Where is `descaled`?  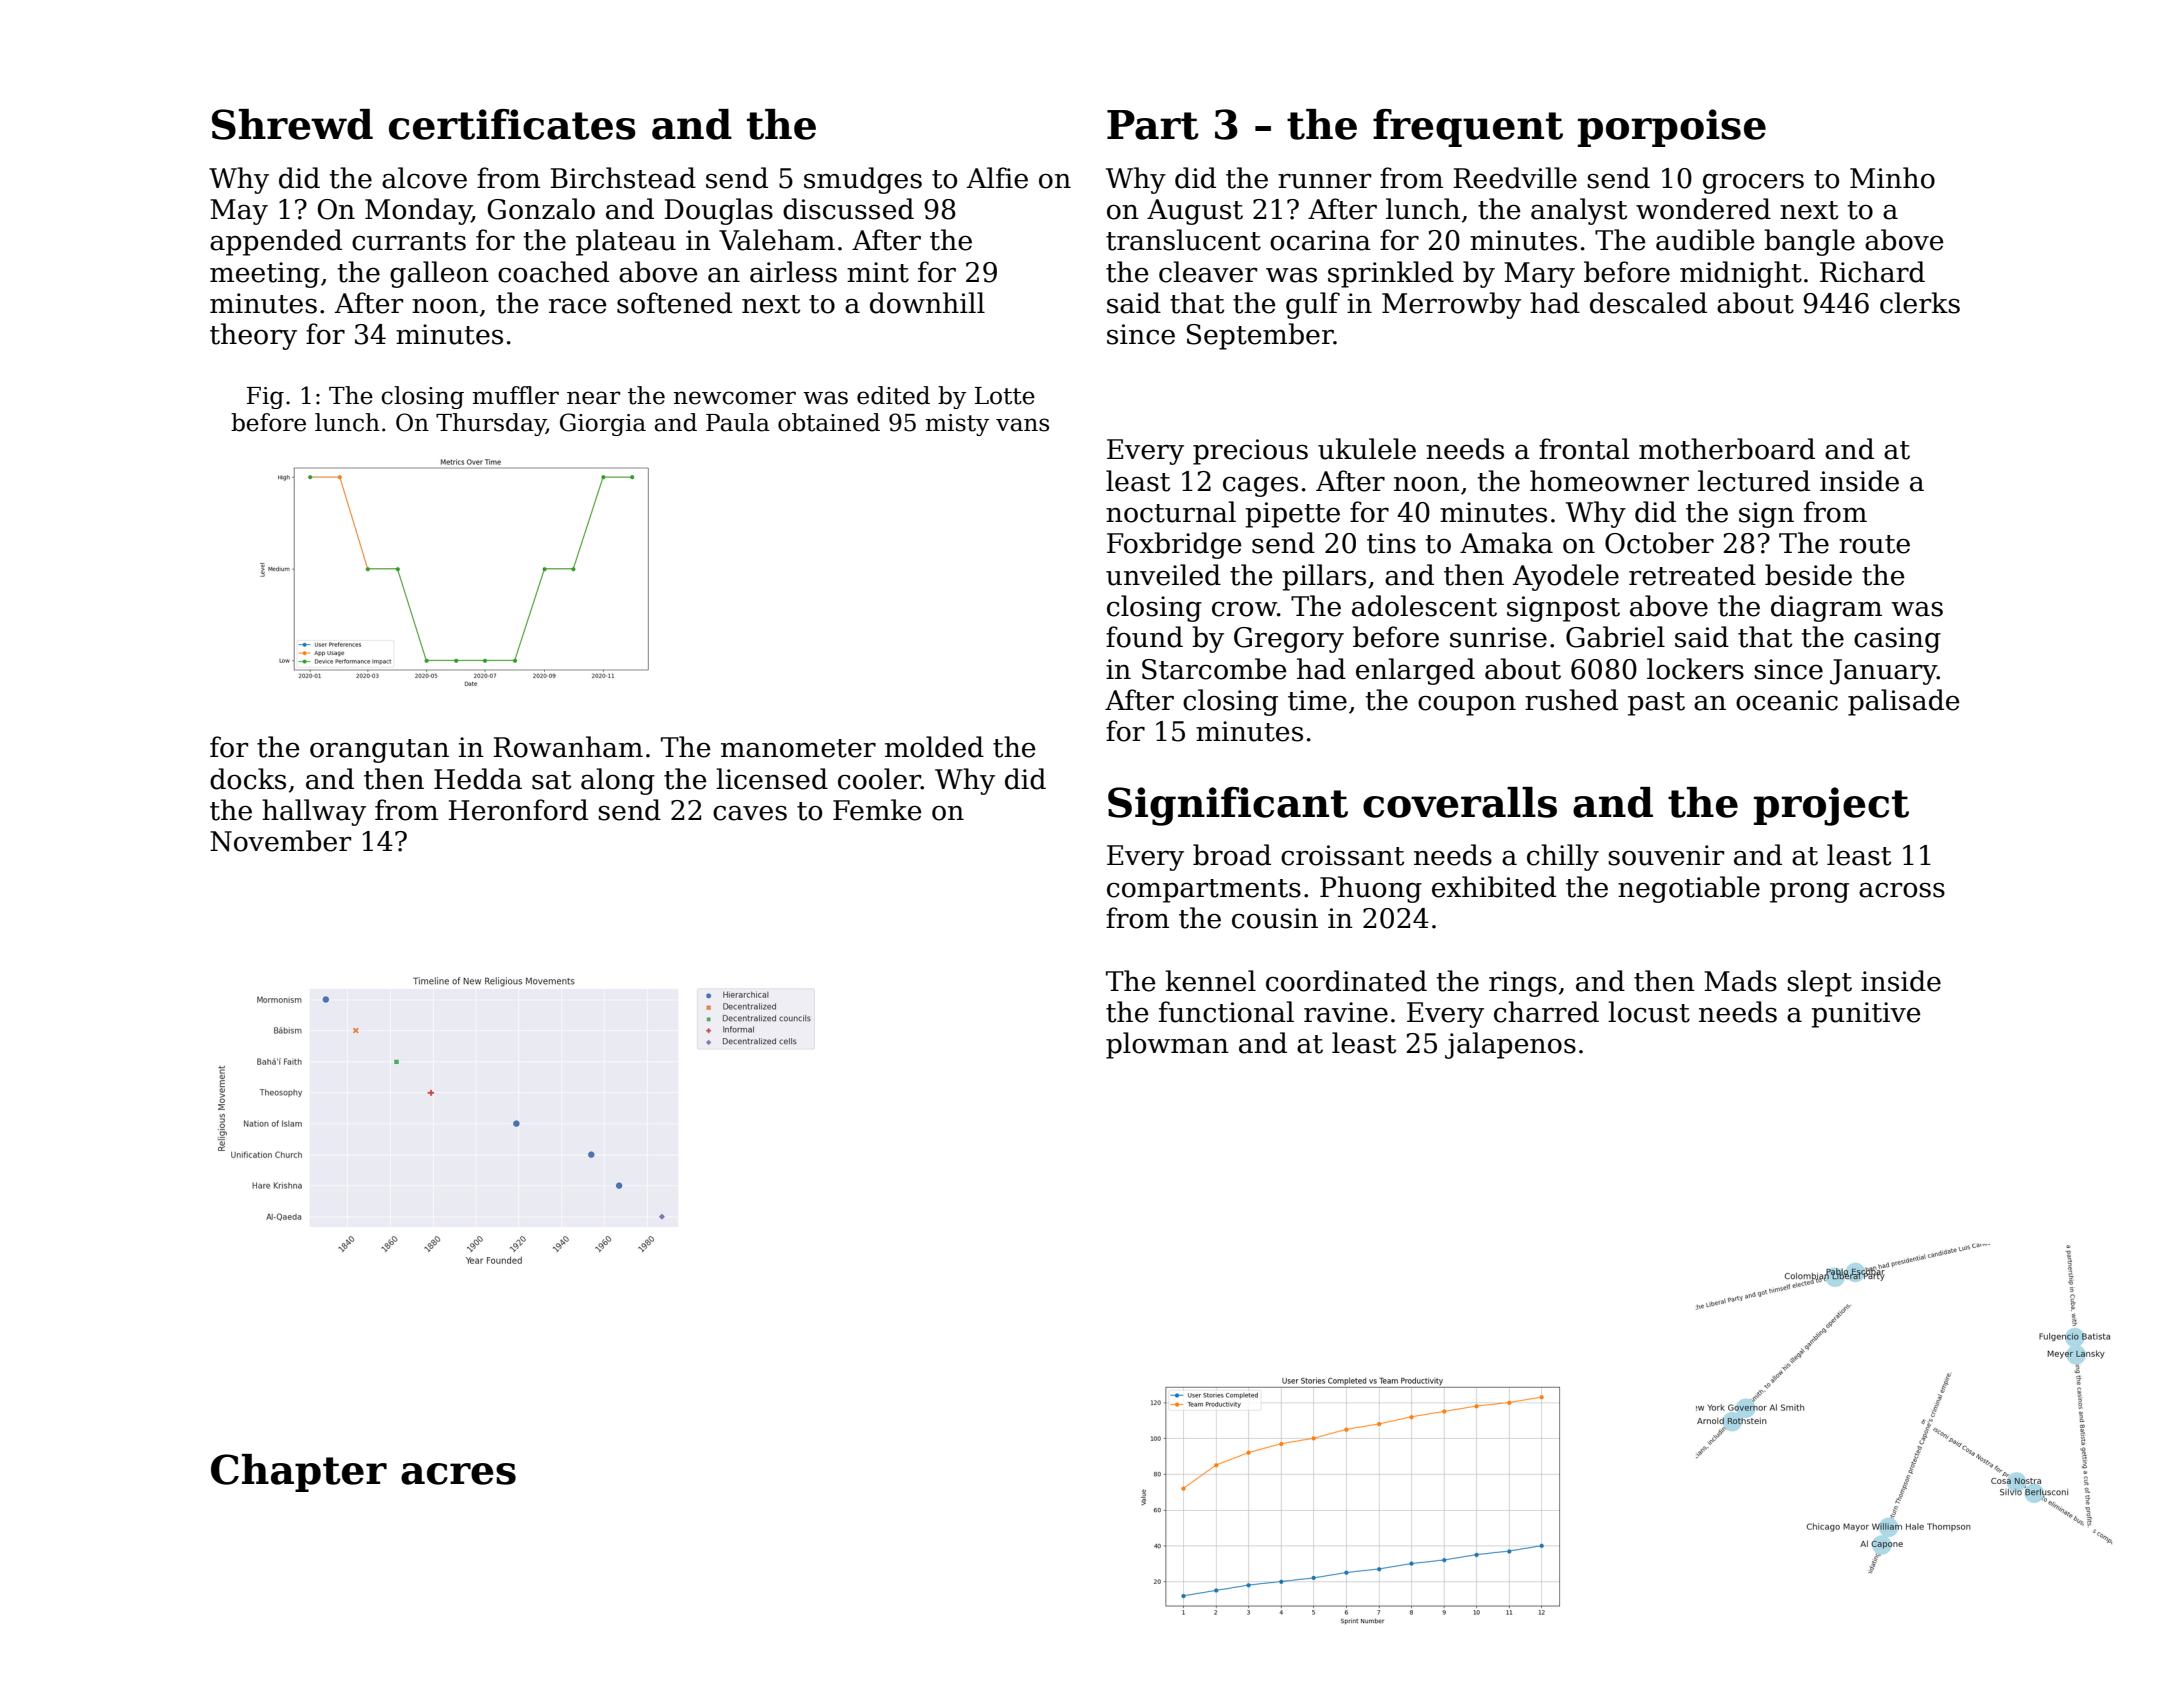
descaled is located at coordinates (1648, 303).
